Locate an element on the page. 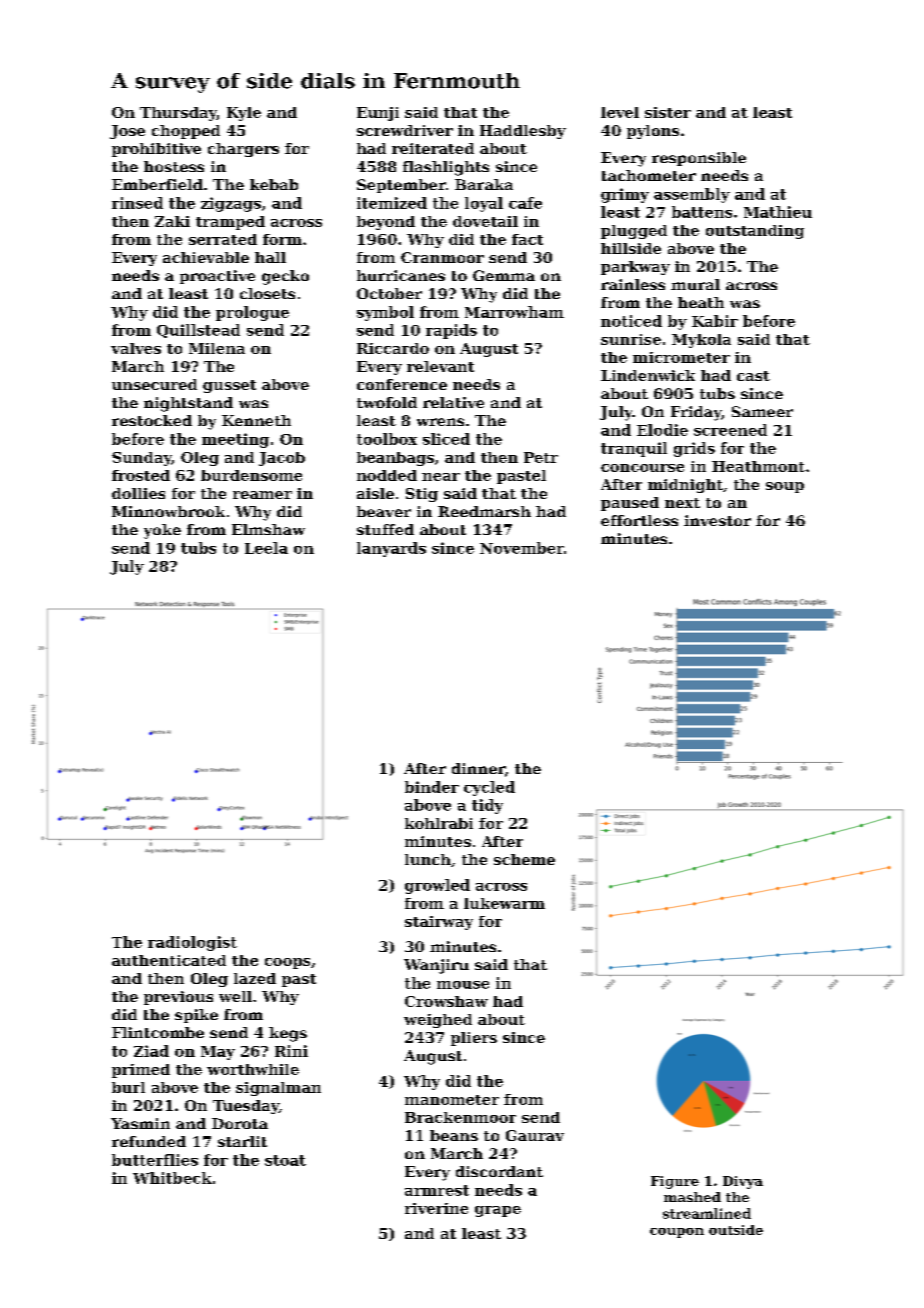 The image size is (924, 1308). Leela is located at coordinates (266, 548).
